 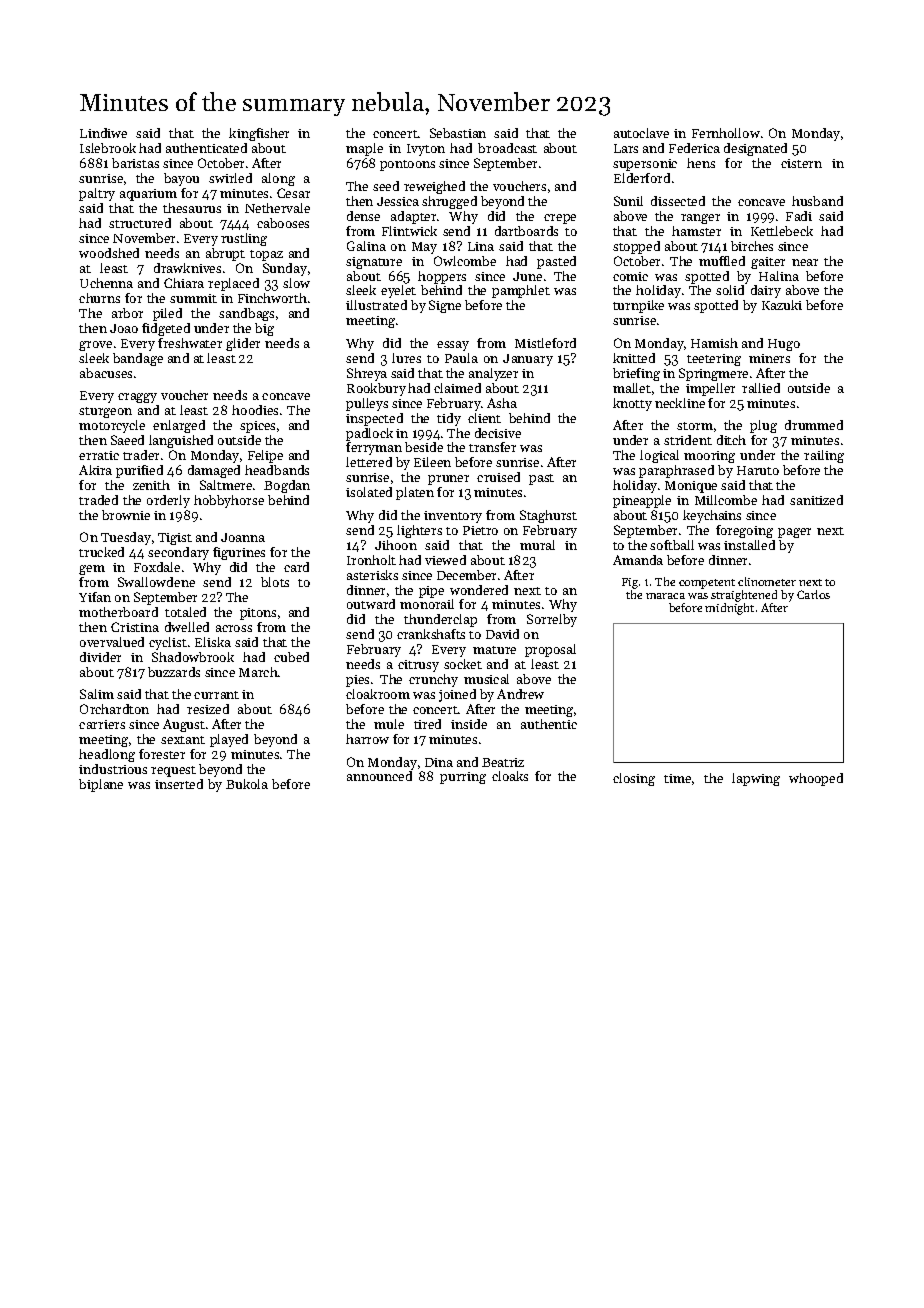 What do you see at coordinates (526, 231) in the screenshot?
I see `dartboards` at bounding box center [526, 231].
